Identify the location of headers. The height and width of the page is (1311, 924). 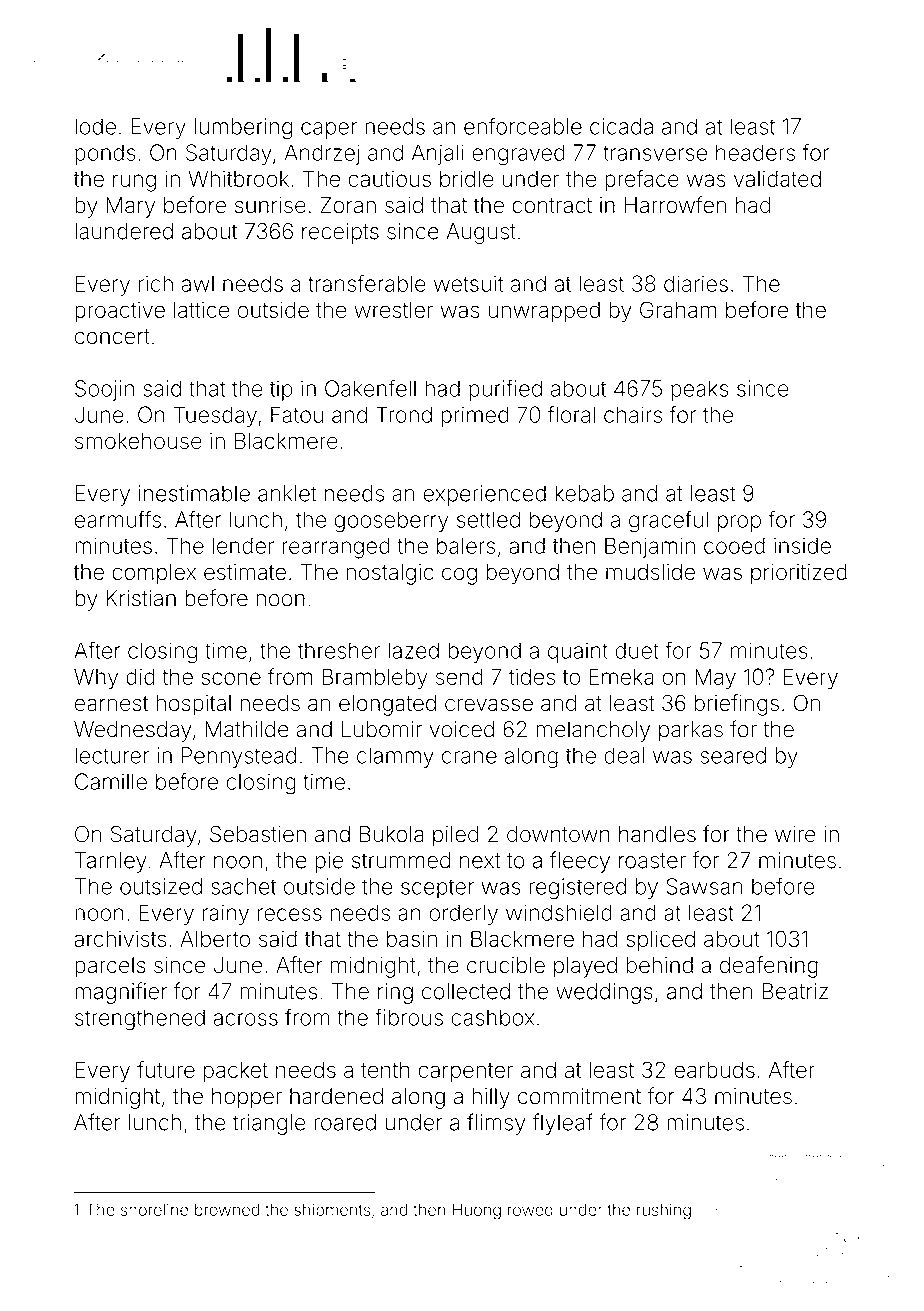
(755, 152).
